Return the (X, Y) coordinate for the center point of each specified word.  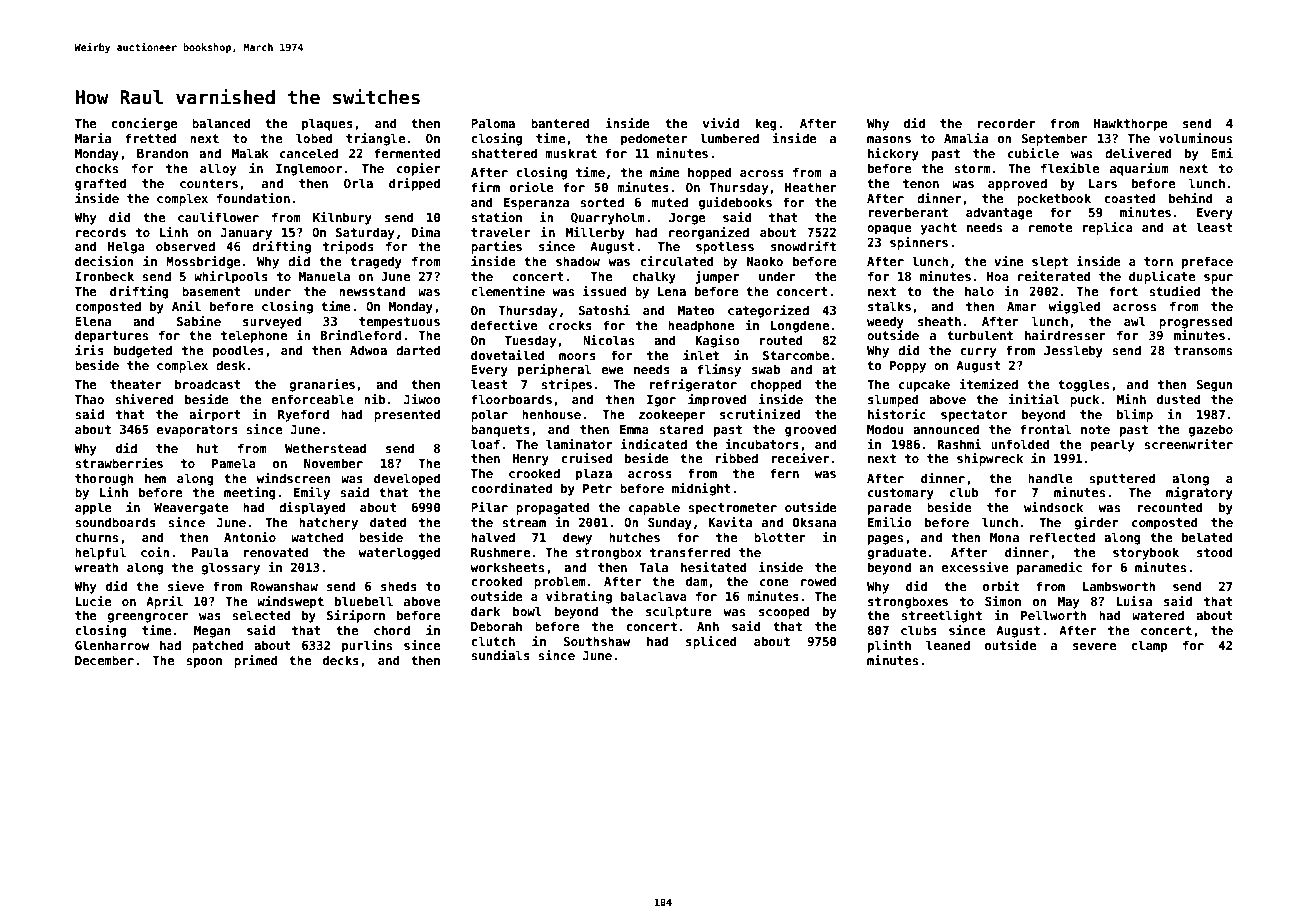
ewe (613, 370)
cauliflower (218, 217)
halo (979, 291)
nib (375, 399)
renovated (276, 552)
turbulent (980, 335)
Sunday (670, 523)
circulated (677, 261)
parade (890, 508)
